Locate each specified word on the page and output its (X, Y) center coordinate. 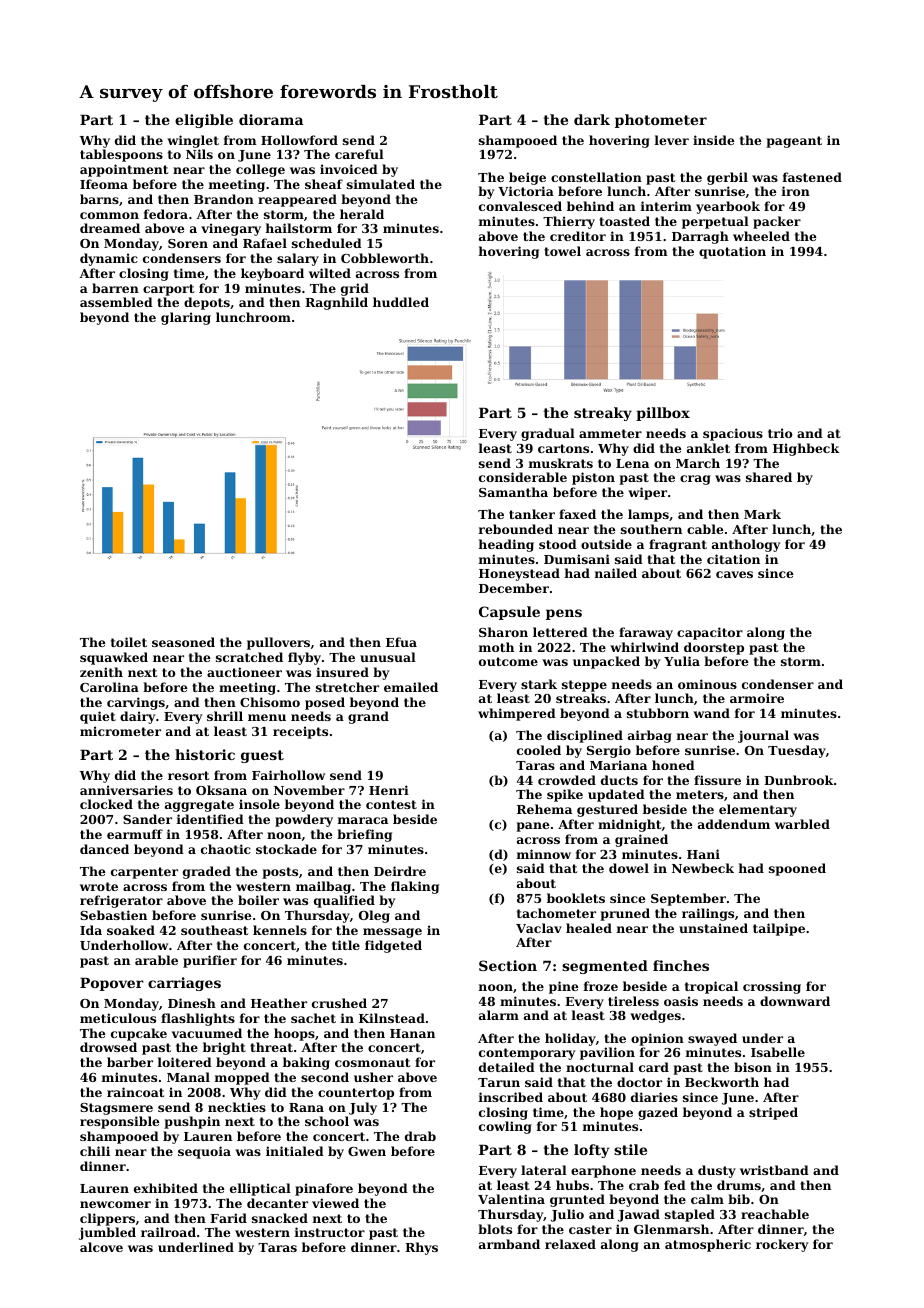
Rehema (544, 809)
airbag (650, 736)
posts (280, 873)
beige (527, 178)
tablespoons (121, 155)
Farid (228, 1218)
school (327, 1121)
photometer (661, 121)
